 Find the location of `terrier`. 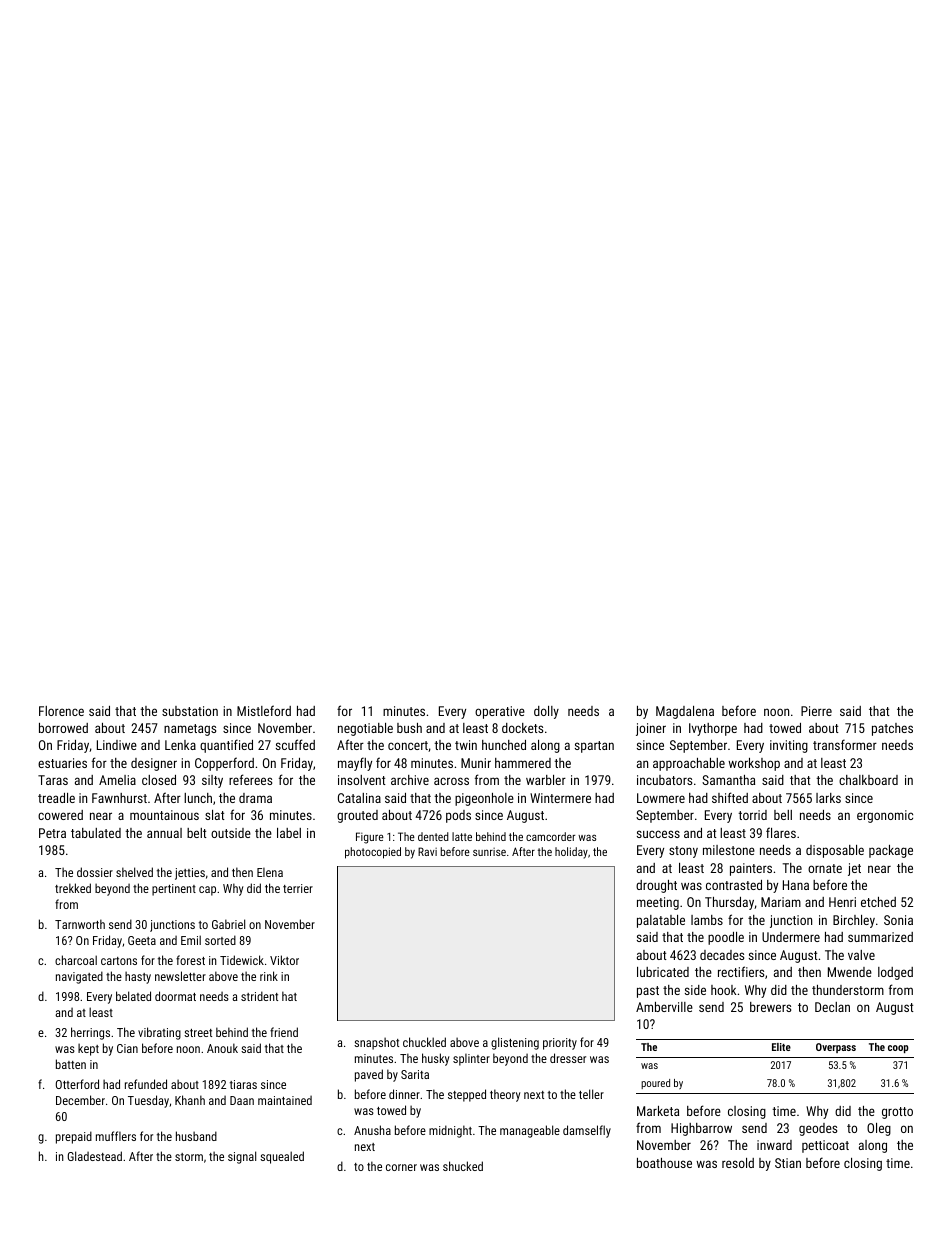

terrier is located at coordinates (298, 888).
